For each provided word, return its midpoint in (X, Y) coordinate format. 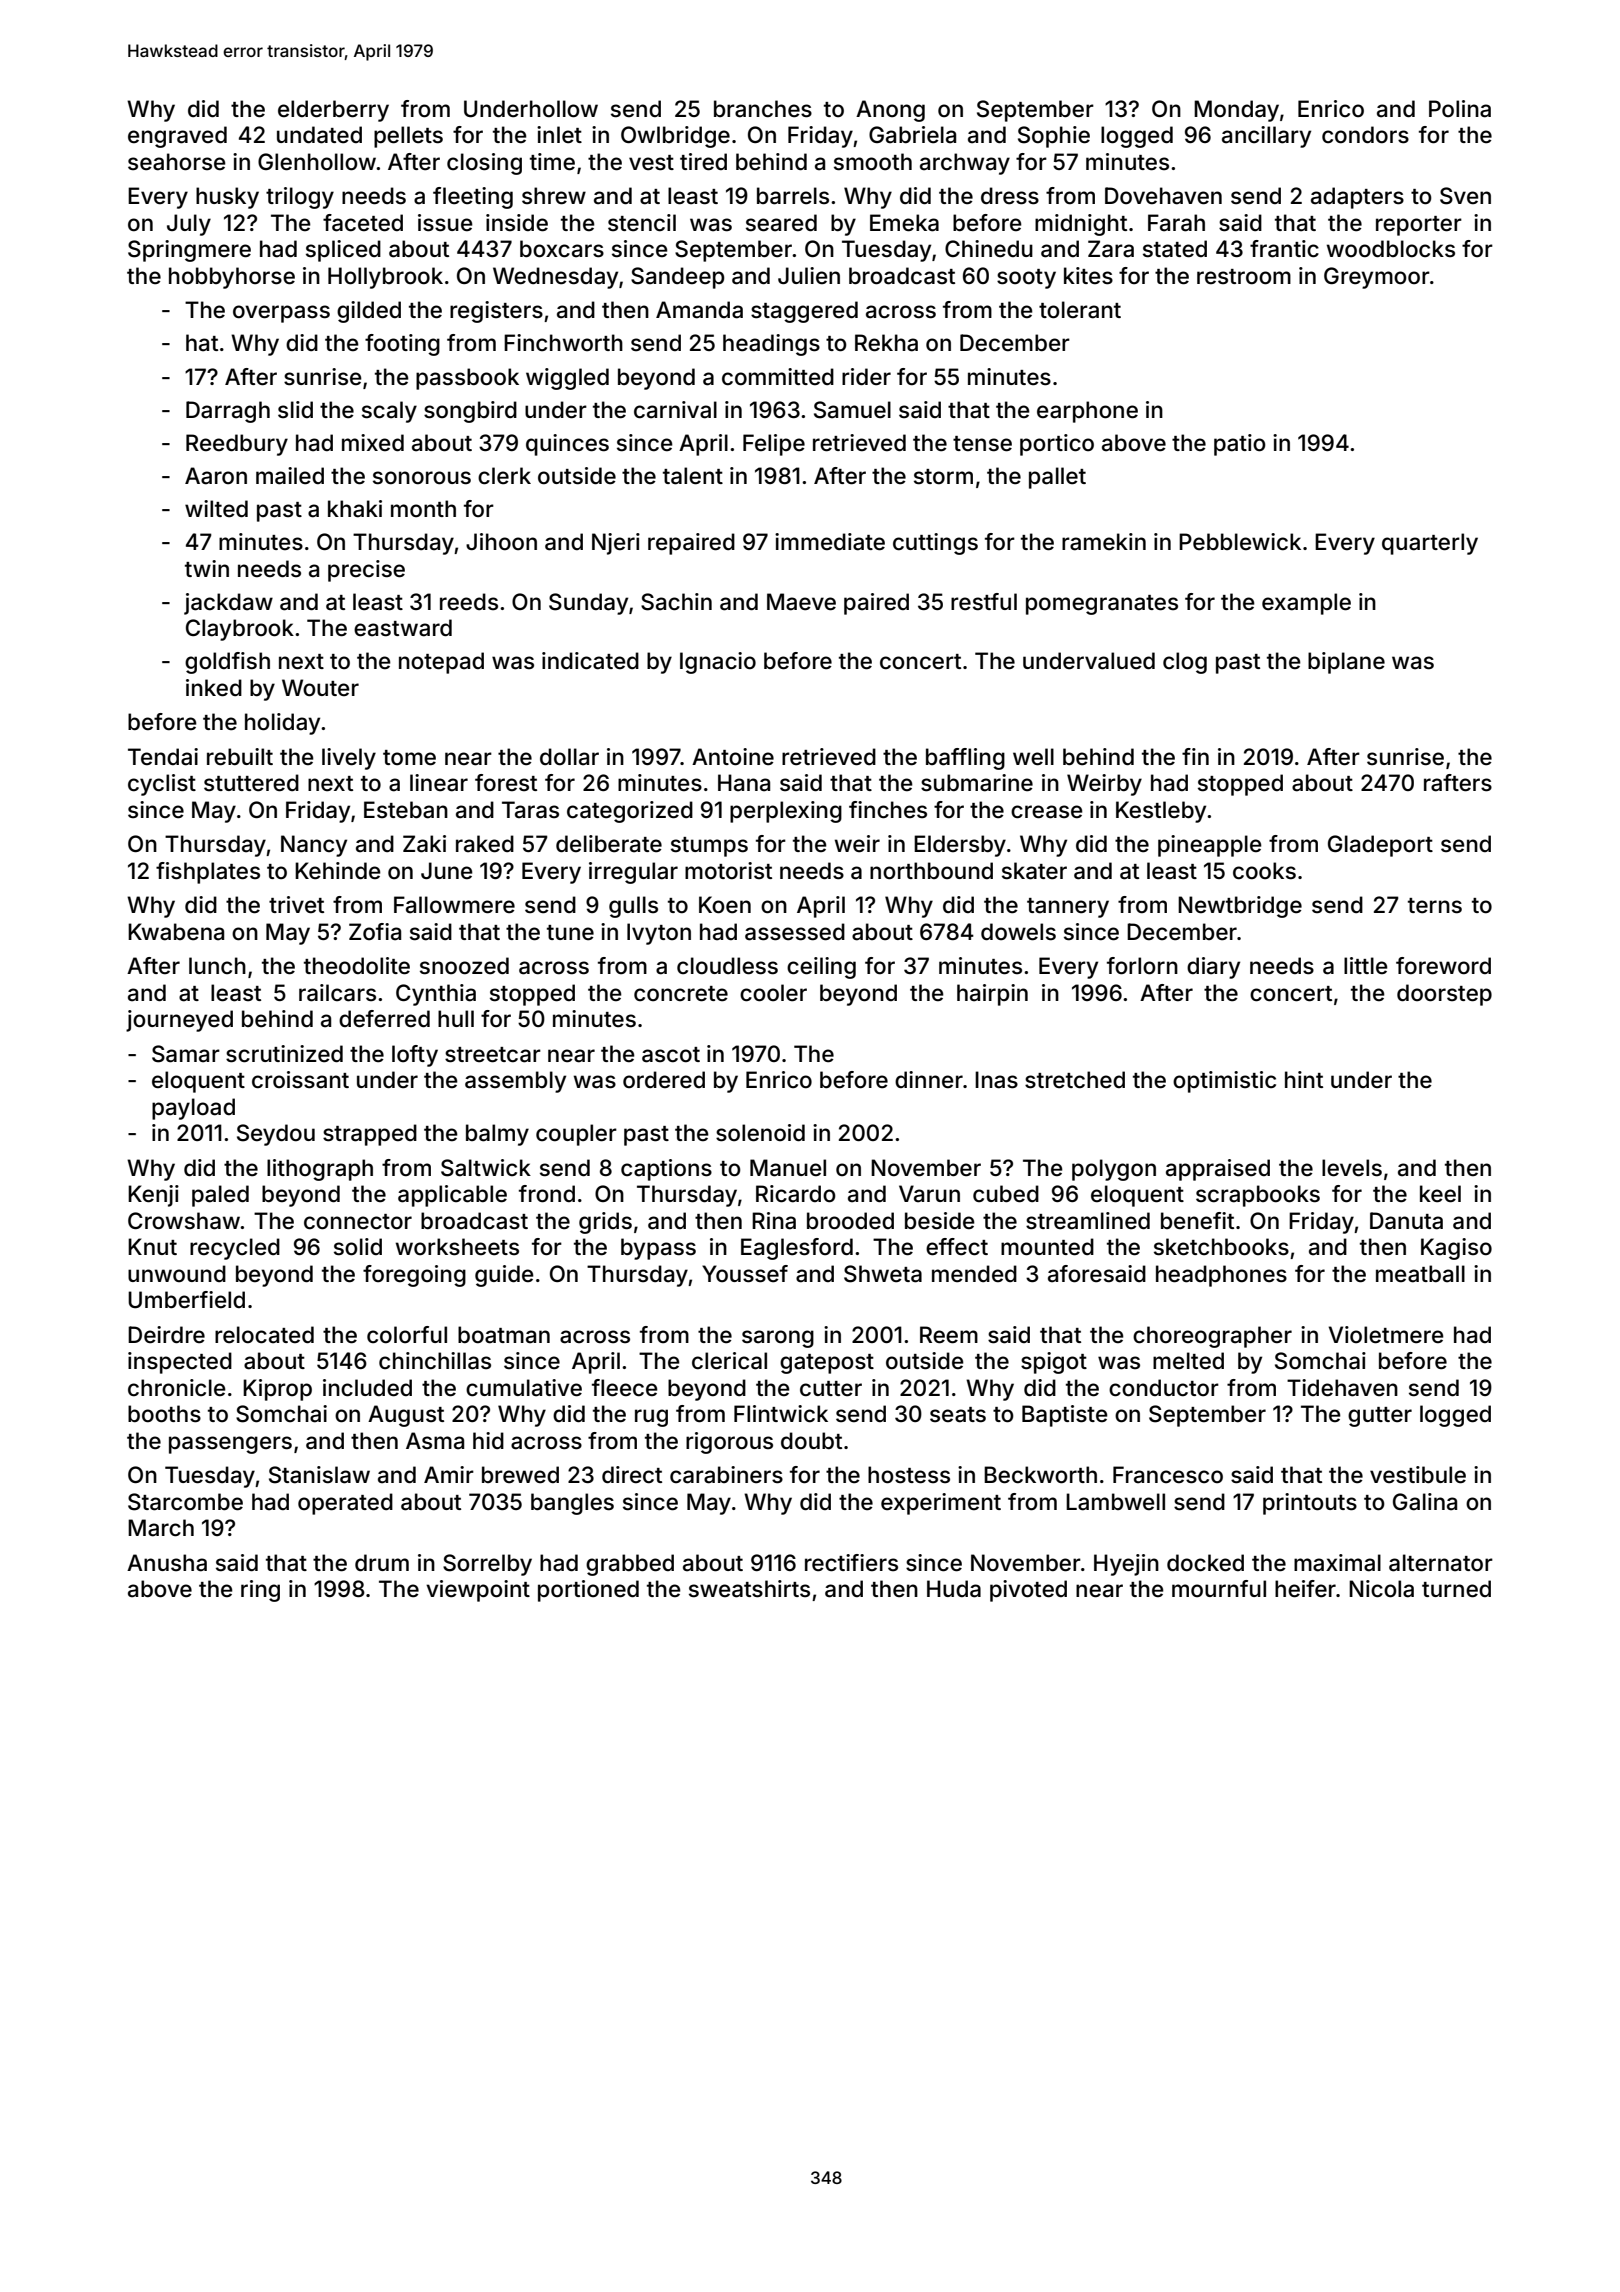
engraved (177, 137)
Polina (1460, 109)
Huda (954, 1589)
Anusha (167, 1563)
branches (763, 109)
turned (1456, 1589)
